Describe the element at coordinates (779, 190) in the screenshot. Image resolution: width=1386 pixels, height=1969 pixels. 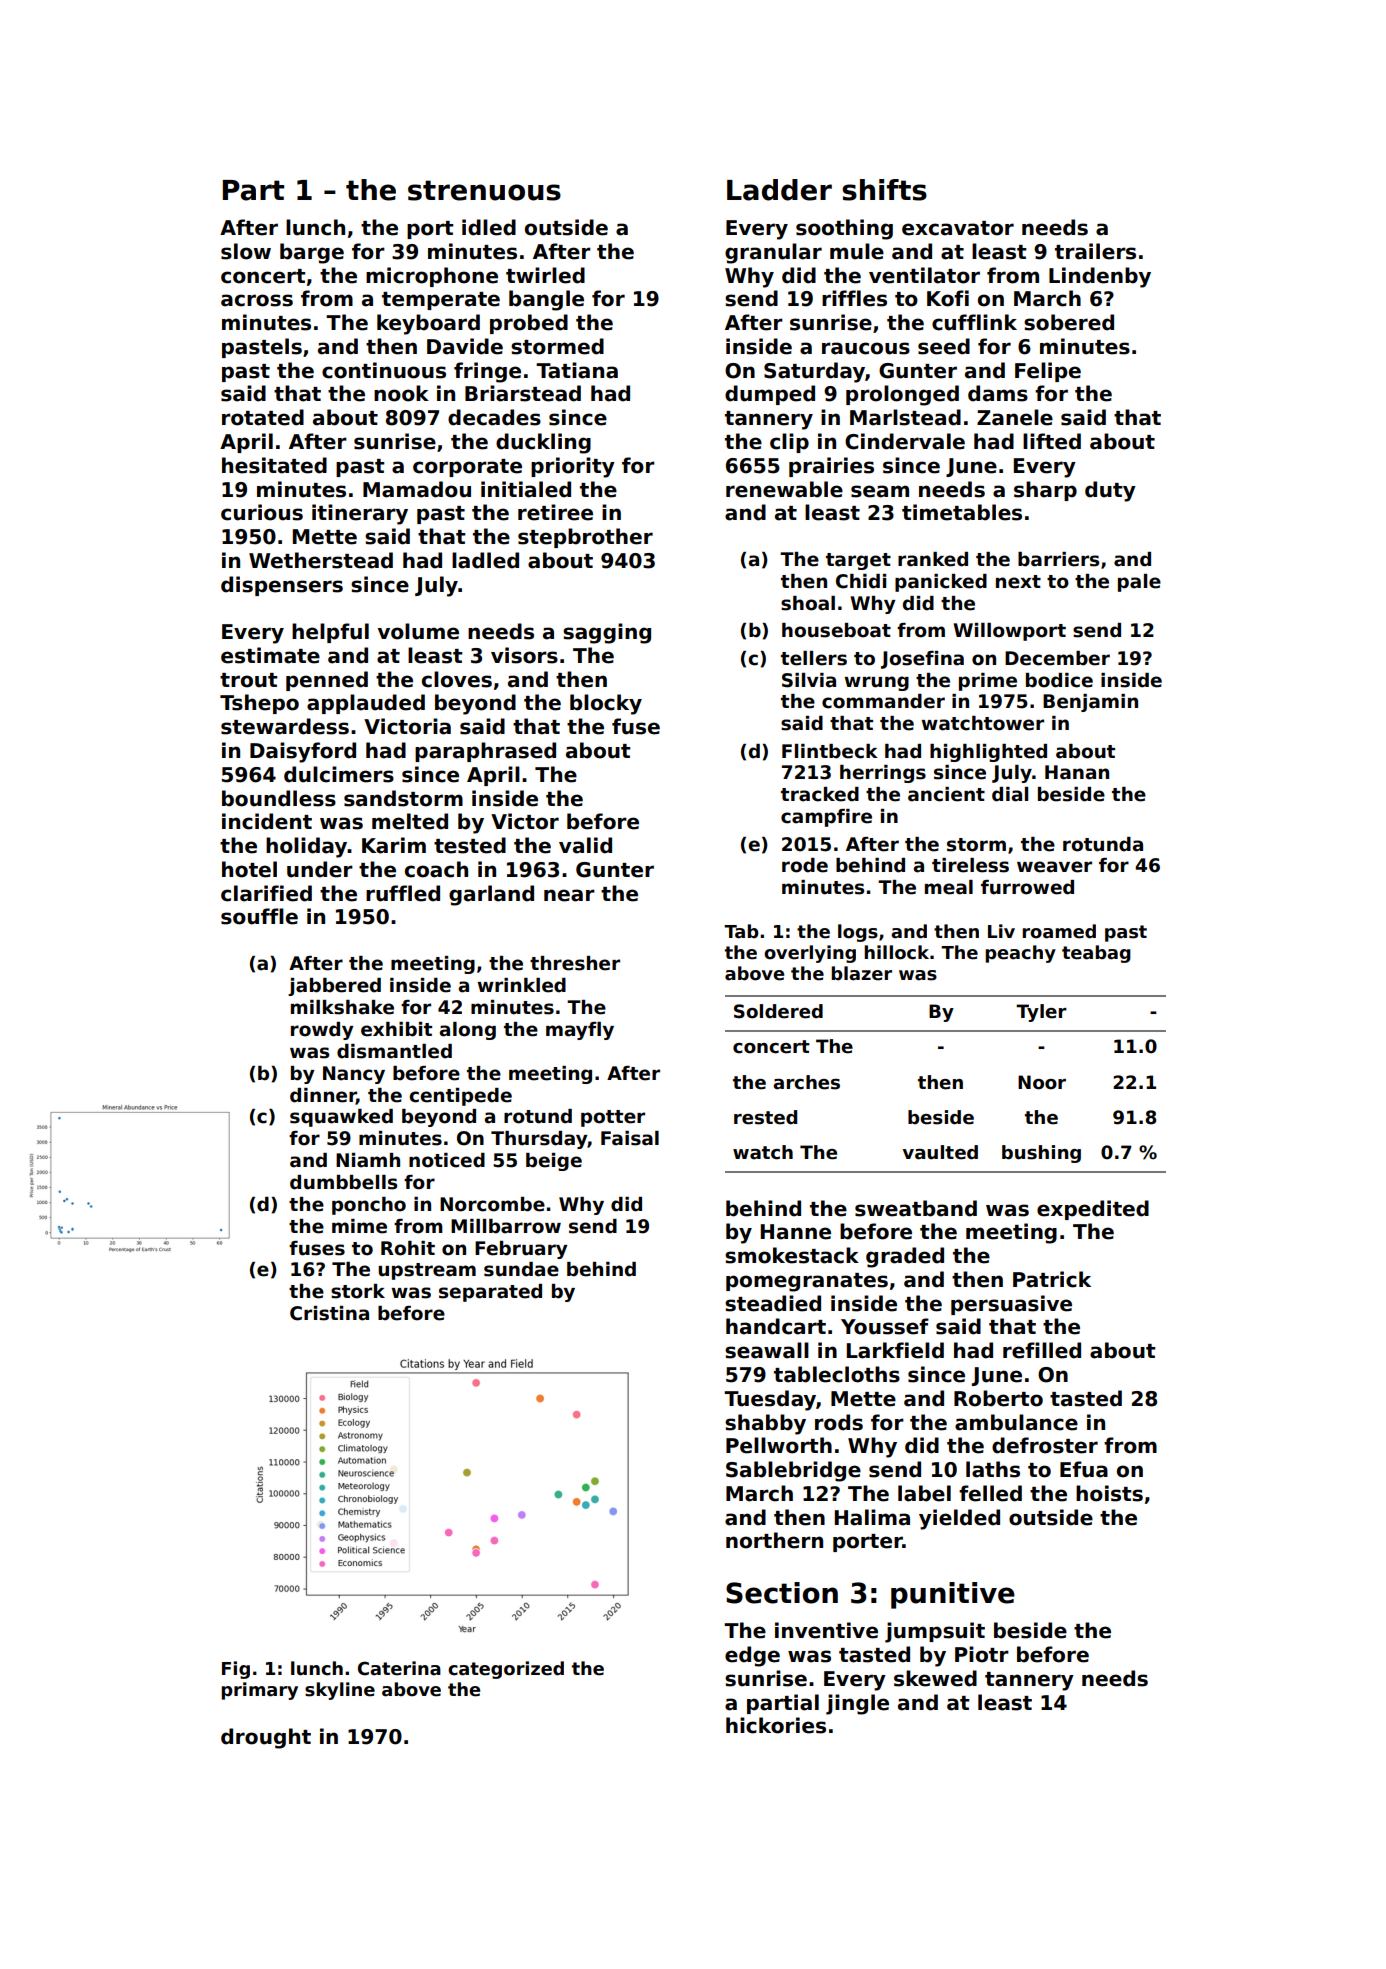
I see `Ladder` at that location.
